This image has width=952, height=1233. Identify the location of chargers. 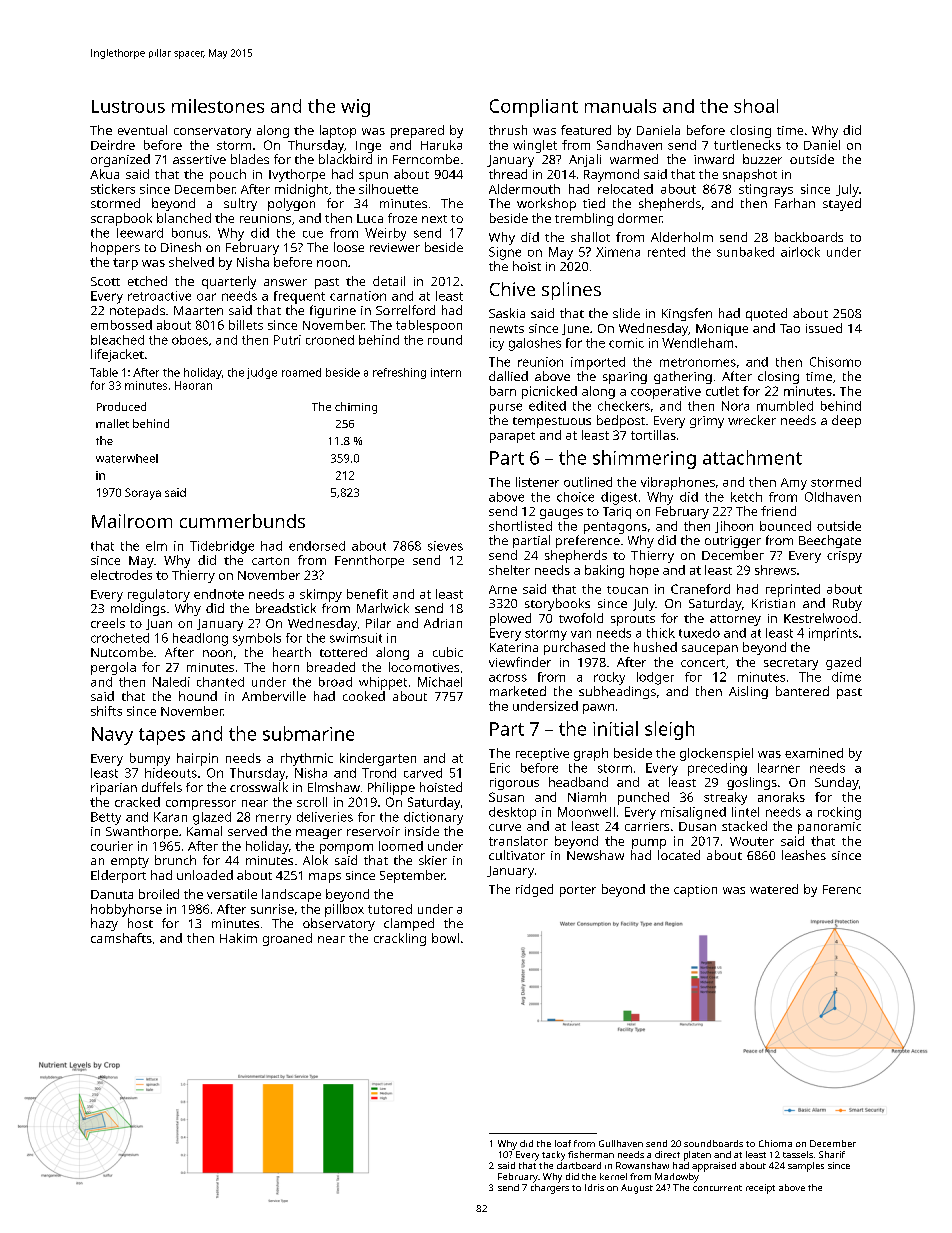
(550, 1189).
